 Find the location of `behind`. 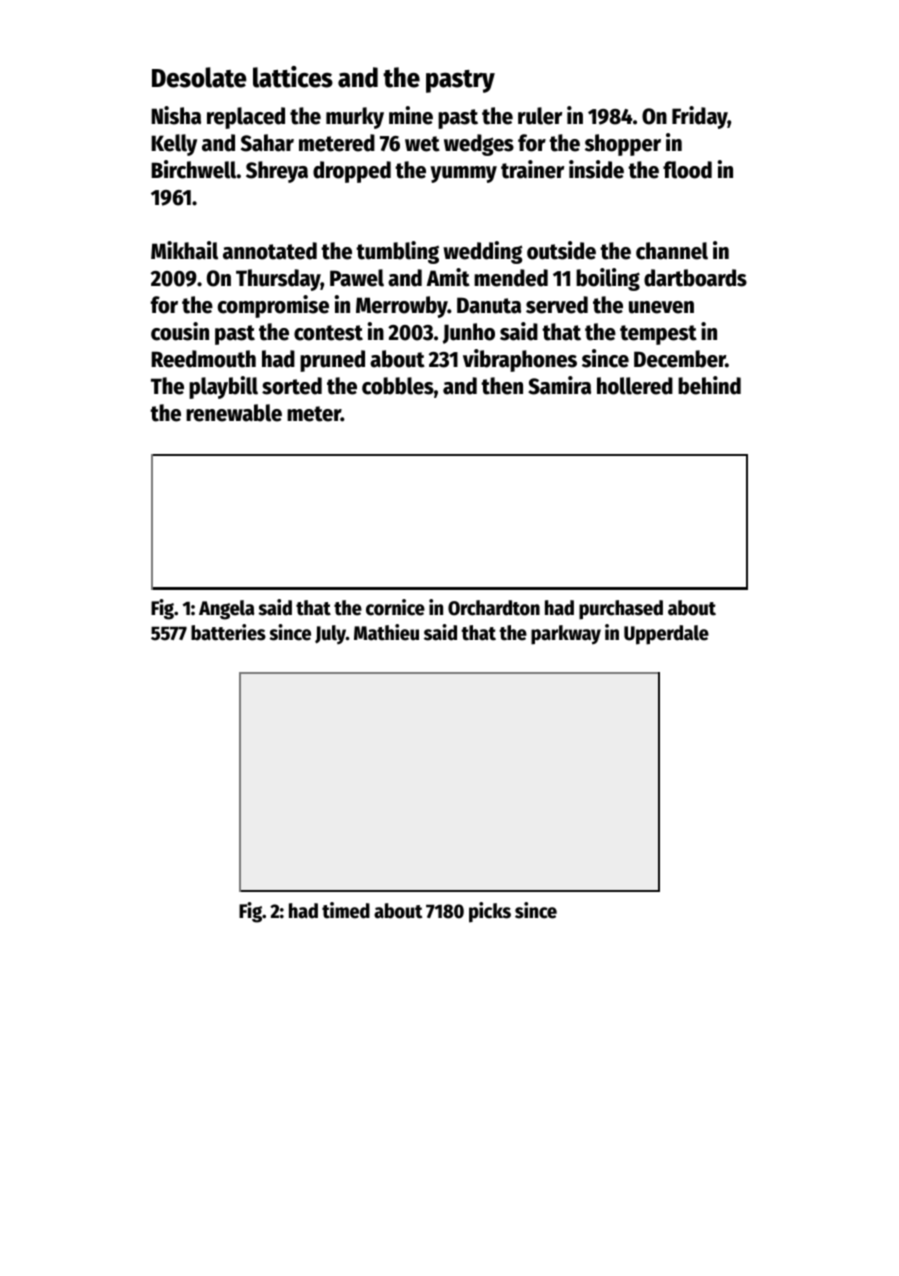

behind is located at coordinates (709, 385).
